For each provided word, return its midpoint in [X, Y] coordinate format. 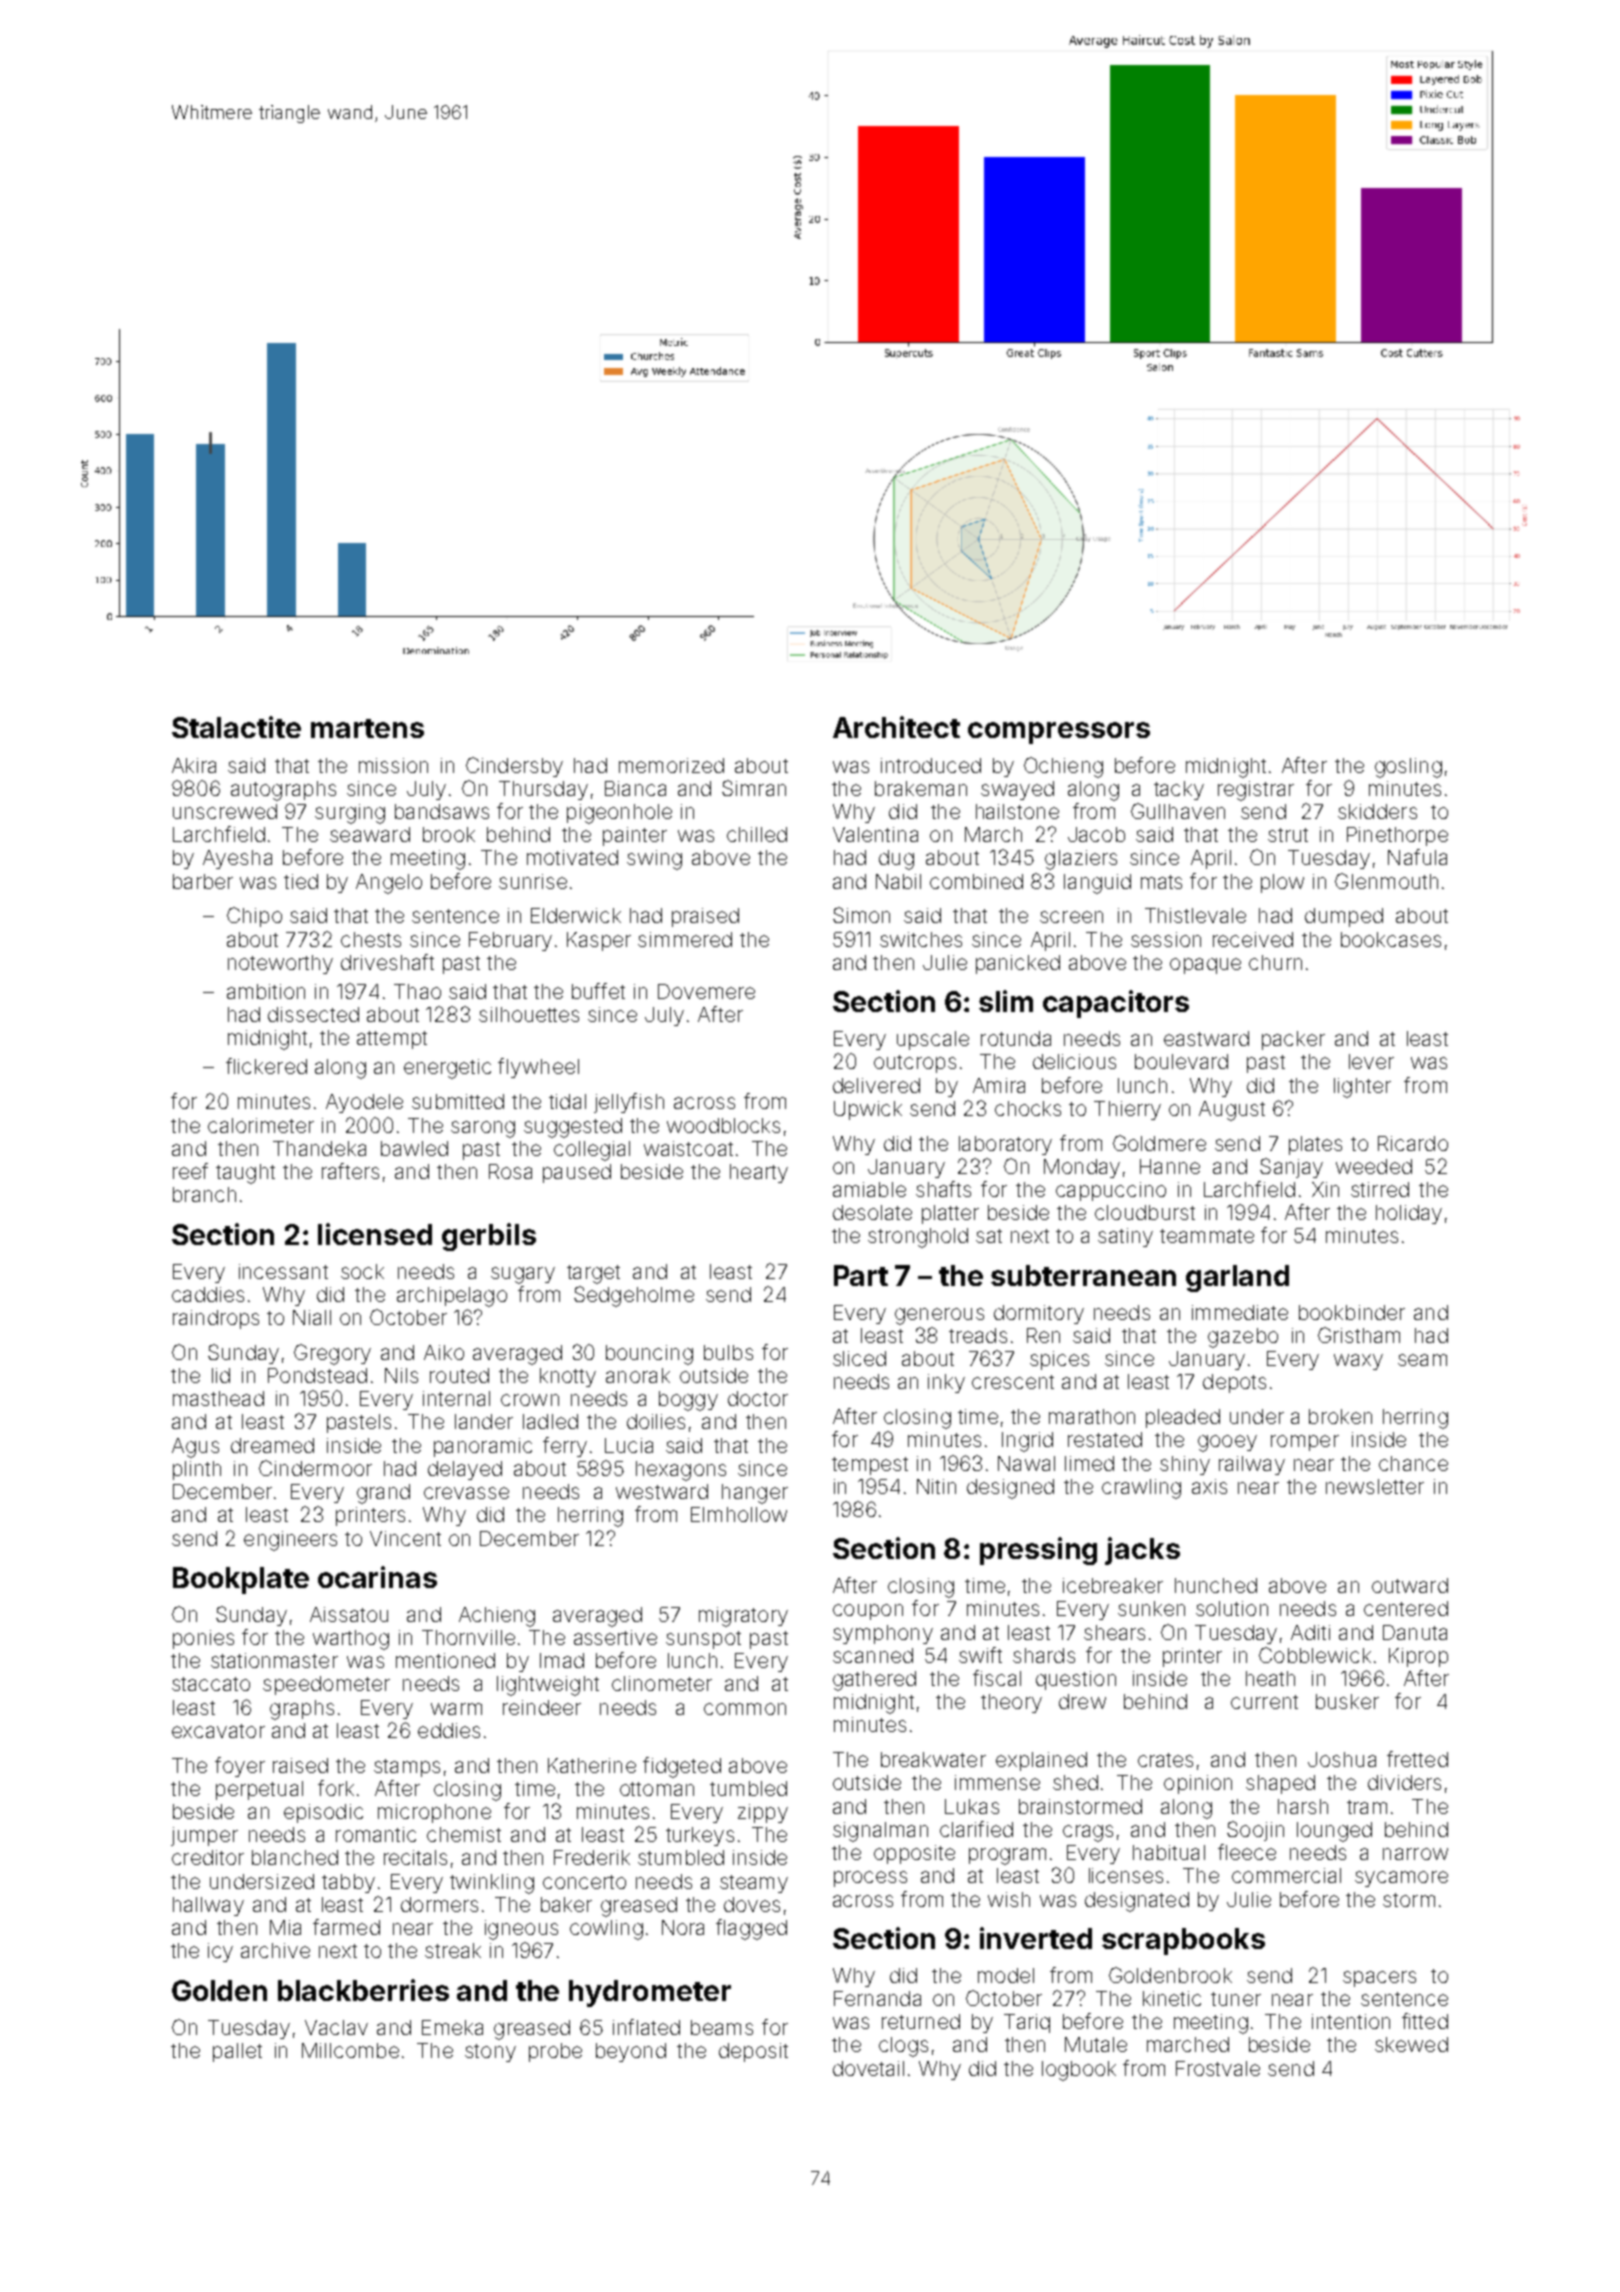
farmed [346, 1927]
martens [367, 728]
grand [383, 1494]
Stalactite [236, 727]
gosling [1408, 768]
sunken [1151, 1608]
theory [1011, 1703]
